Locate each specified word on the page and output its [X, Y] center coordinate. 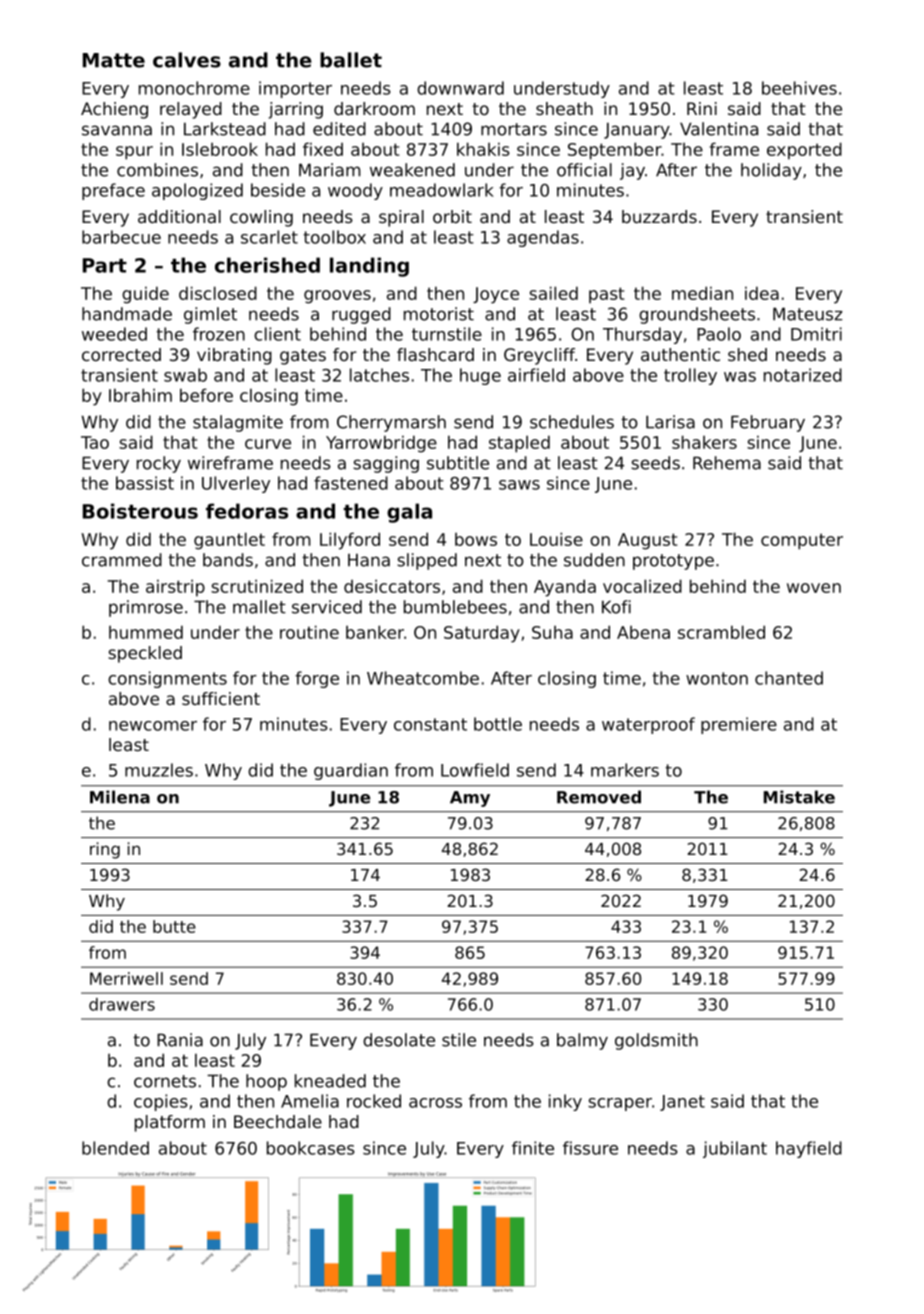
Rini [702, 108]
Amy [470, 799]
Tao [95, 442]
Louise [556, 539]
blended [115, 1148]
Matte [114, 60]
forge [317, 679]
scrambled [721, 632]
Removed [599, 797]
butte [174, 926]
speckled [145, 654]
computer [802, 541]
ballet [351, 60]
